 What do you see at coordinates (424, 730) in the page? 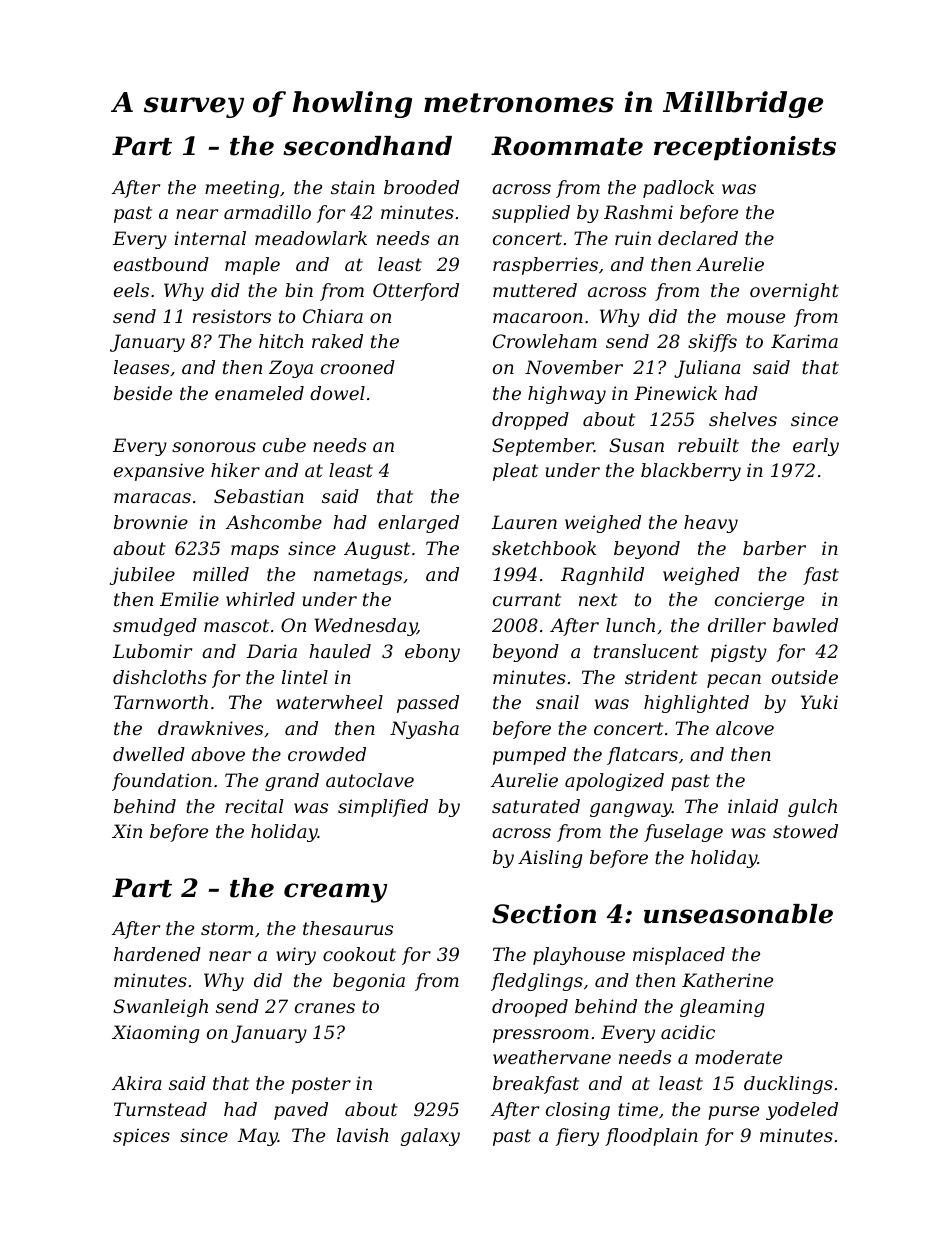
I see `Nyasha` at bounding box center [424, 730].
